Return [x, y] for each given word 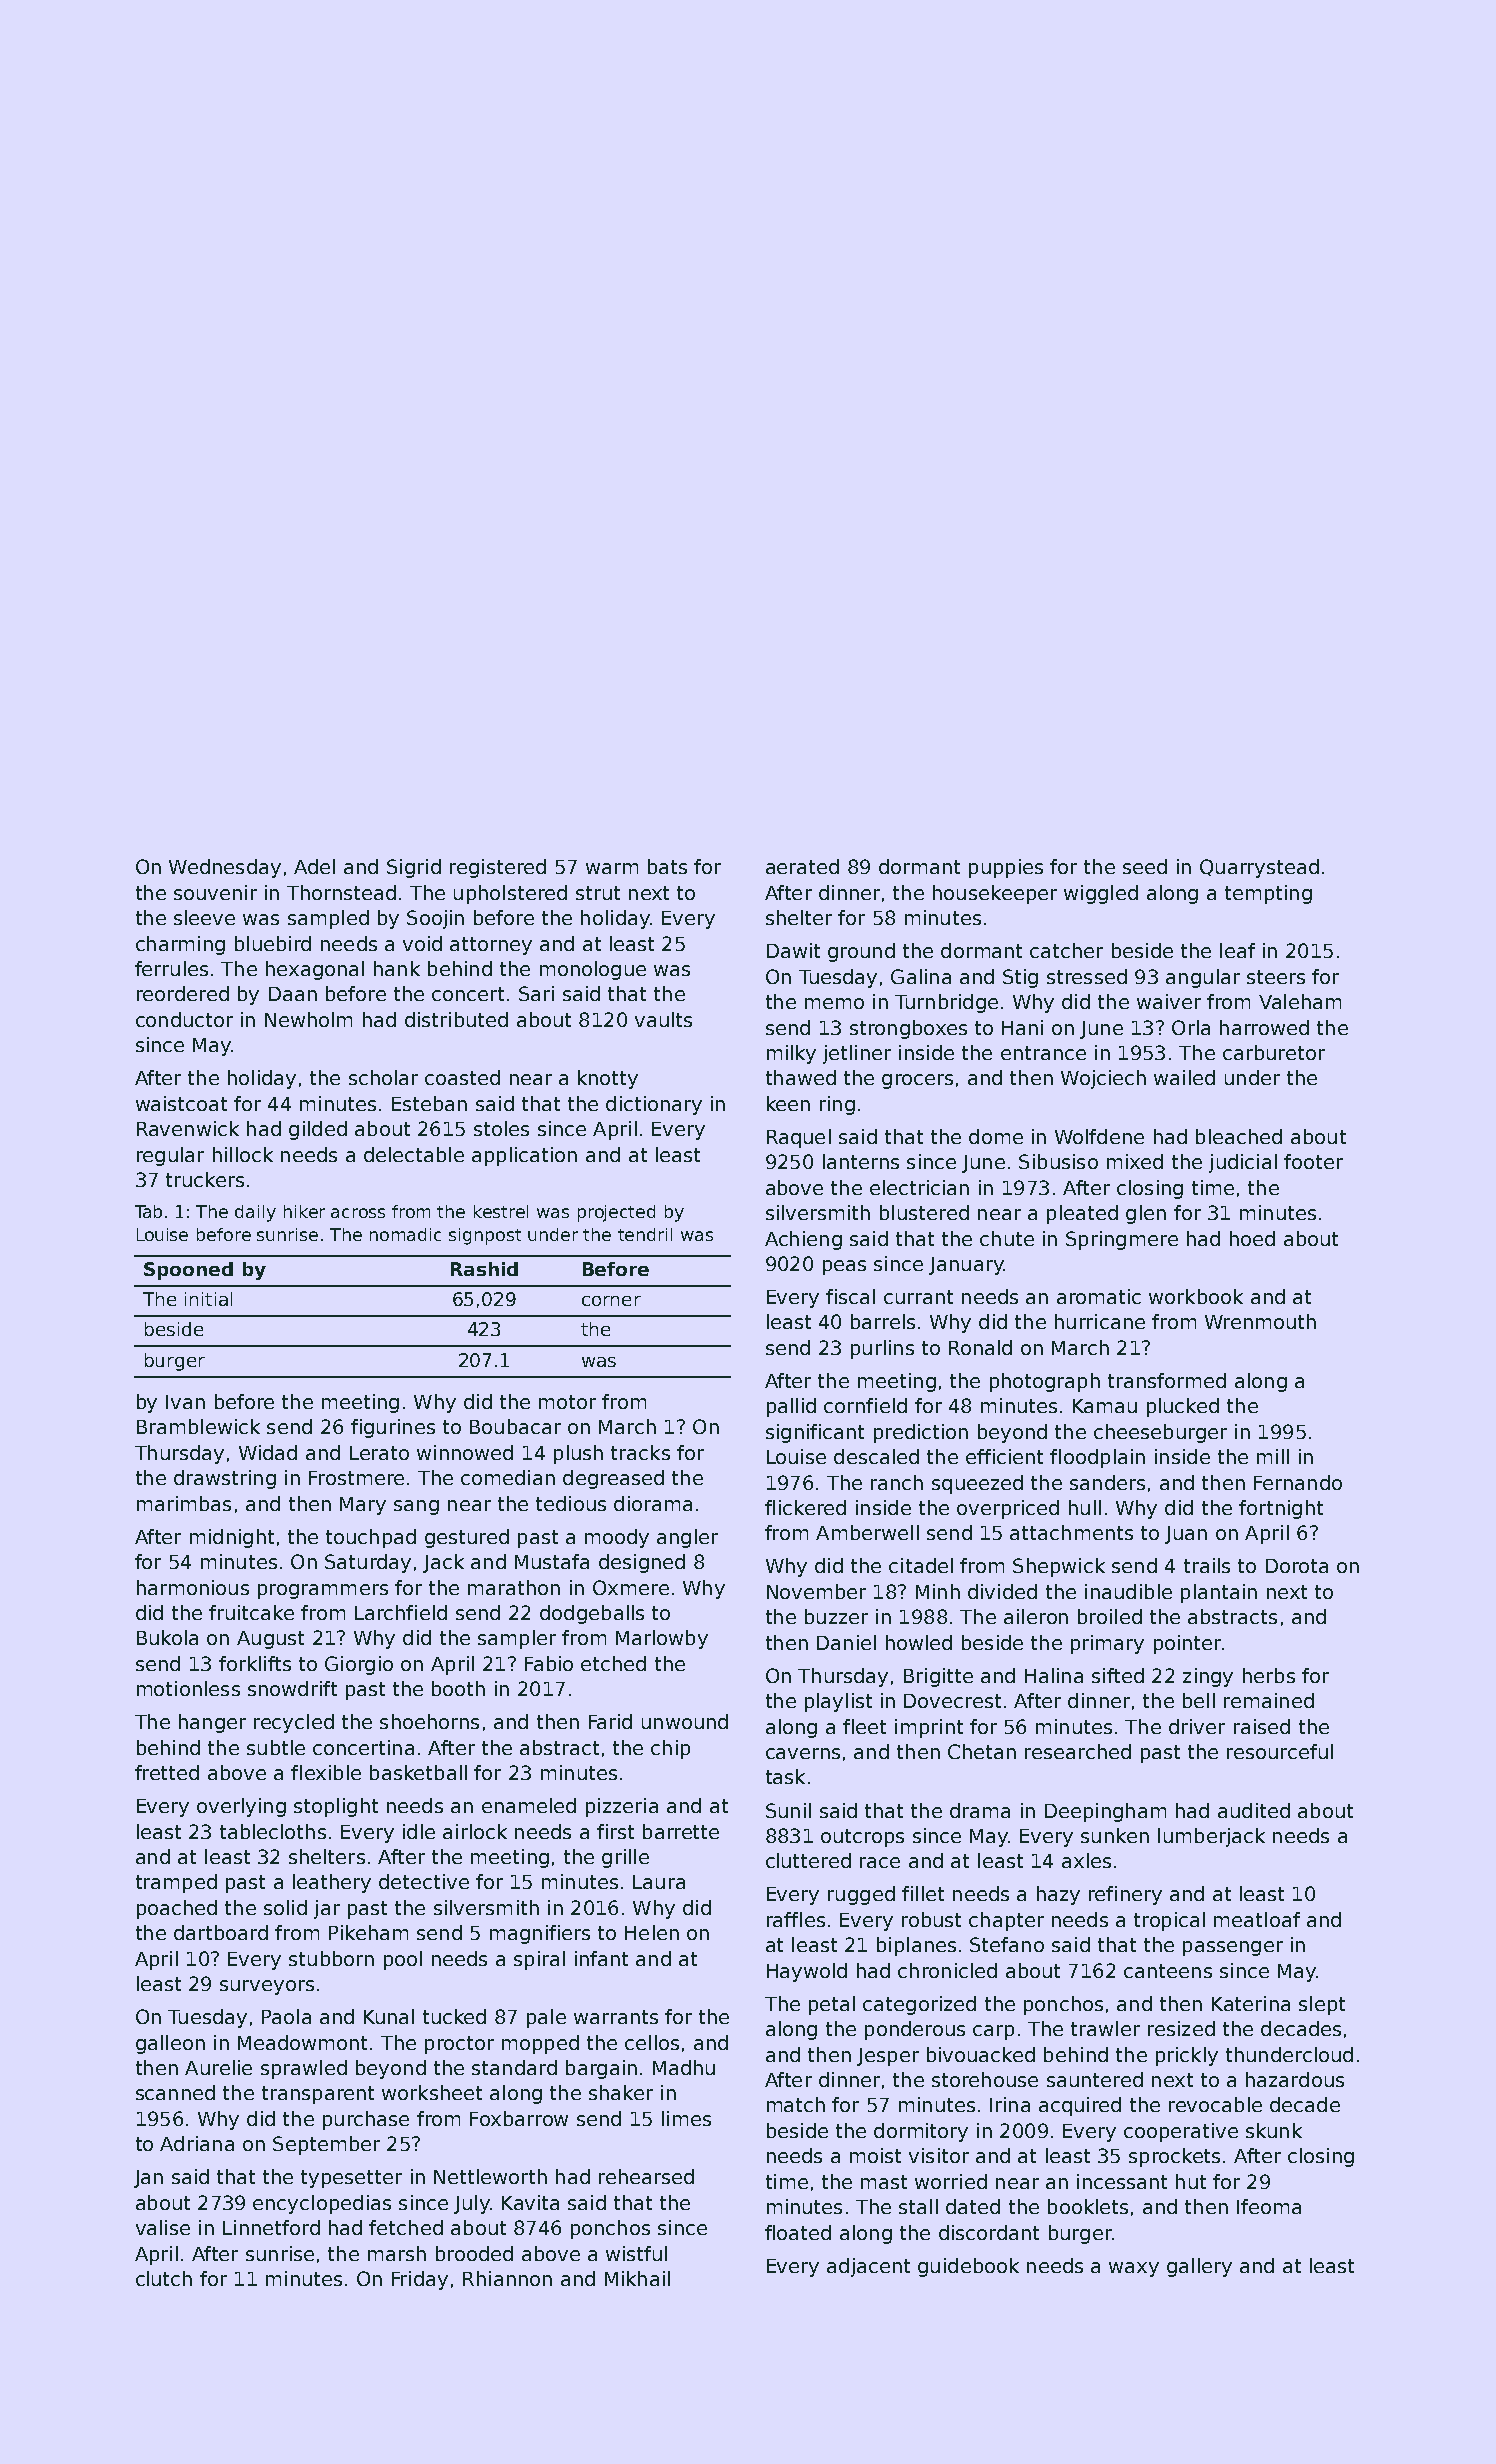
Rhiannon [507, 2278]
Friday [420, 2280]
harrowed [1264, 1027]
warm [612, 868]
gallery [1199, 2267]
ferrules [171, 968]
